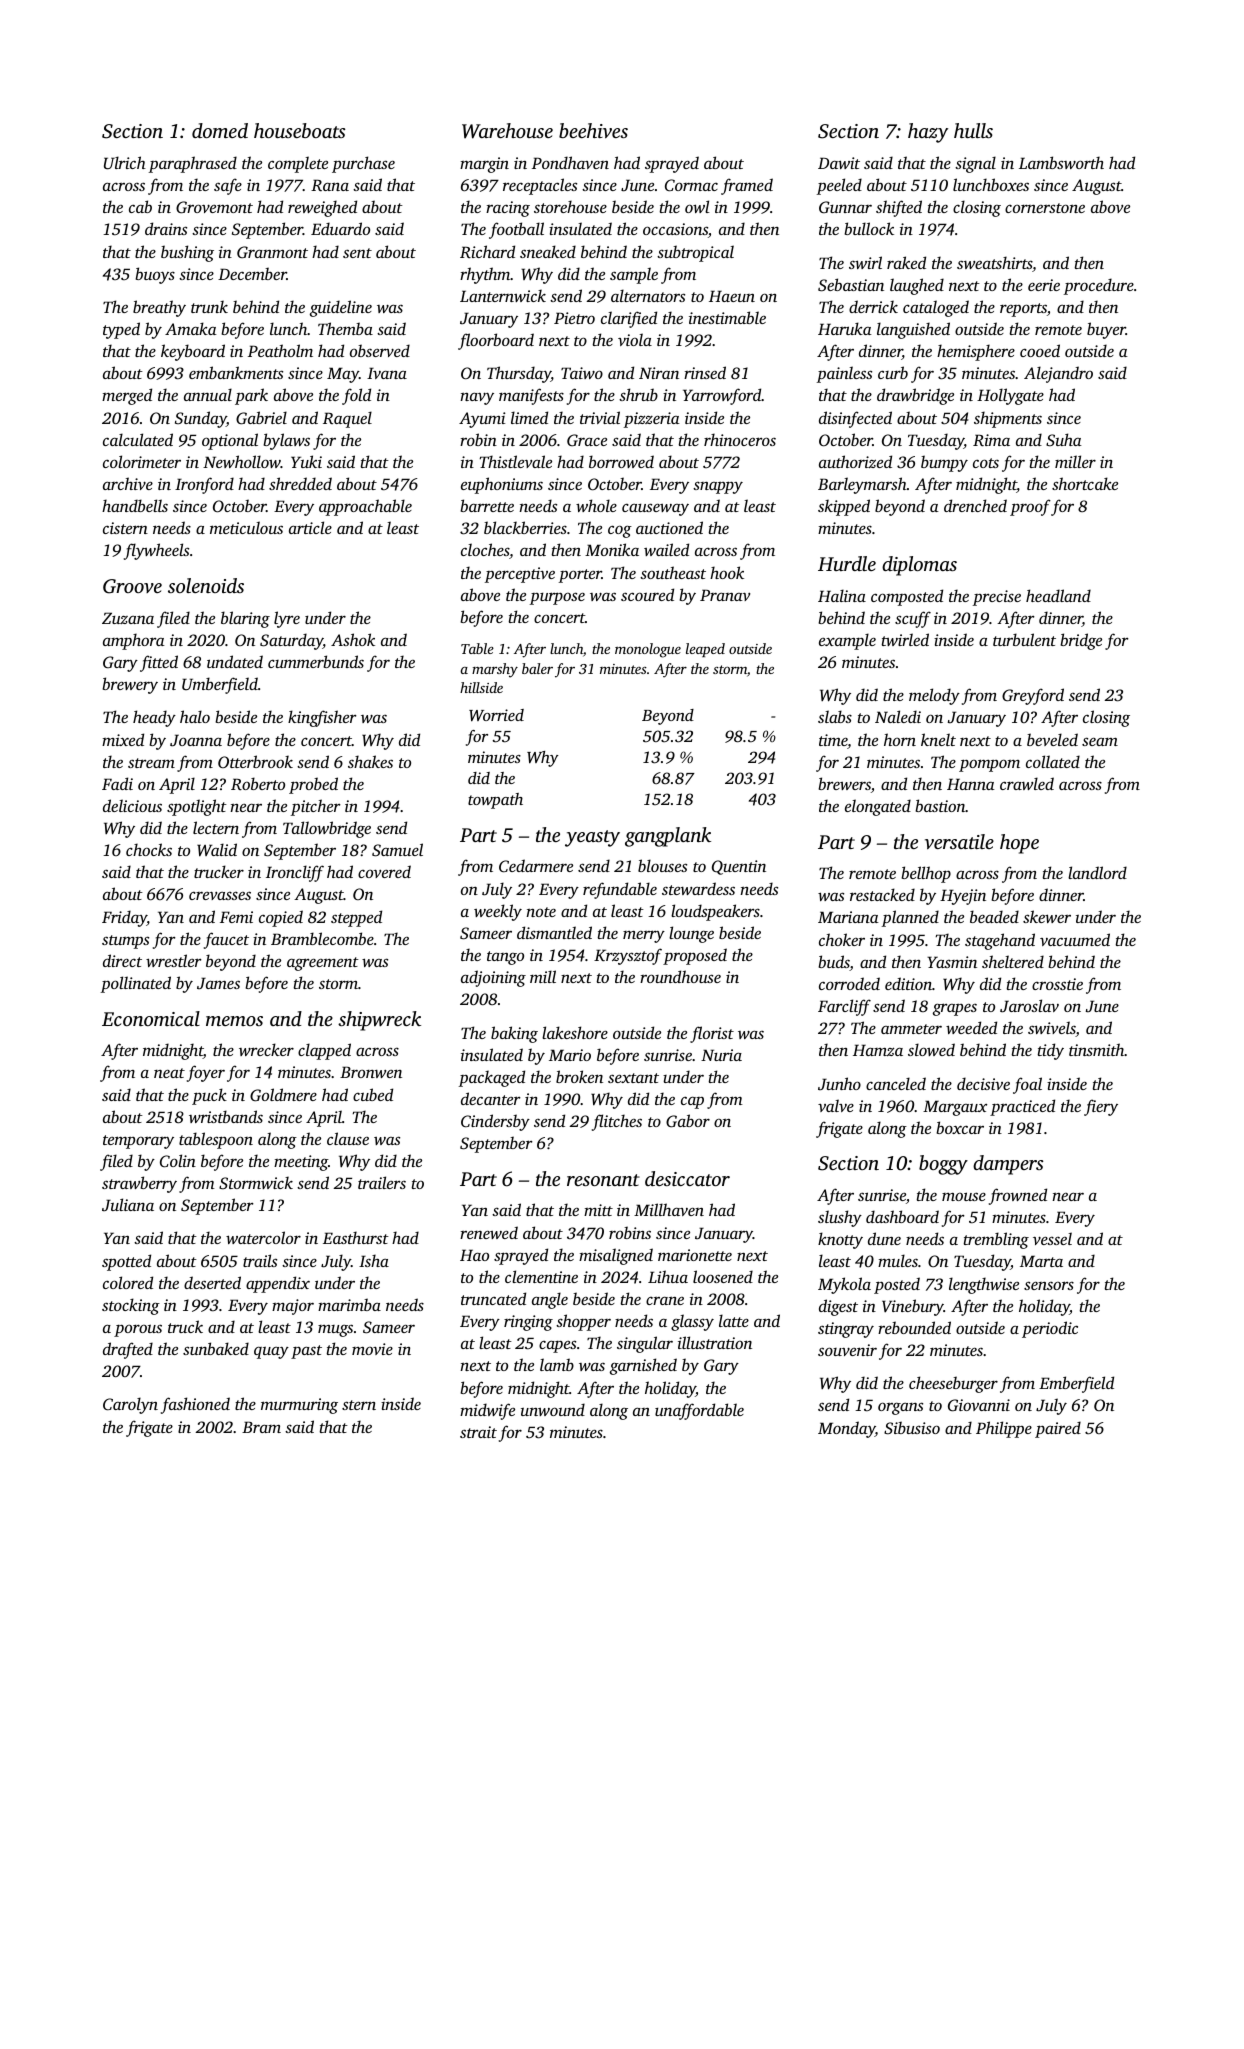 The width and height of the image is (1244, 2049). I want to click on buyer, so click(1106, 330).
